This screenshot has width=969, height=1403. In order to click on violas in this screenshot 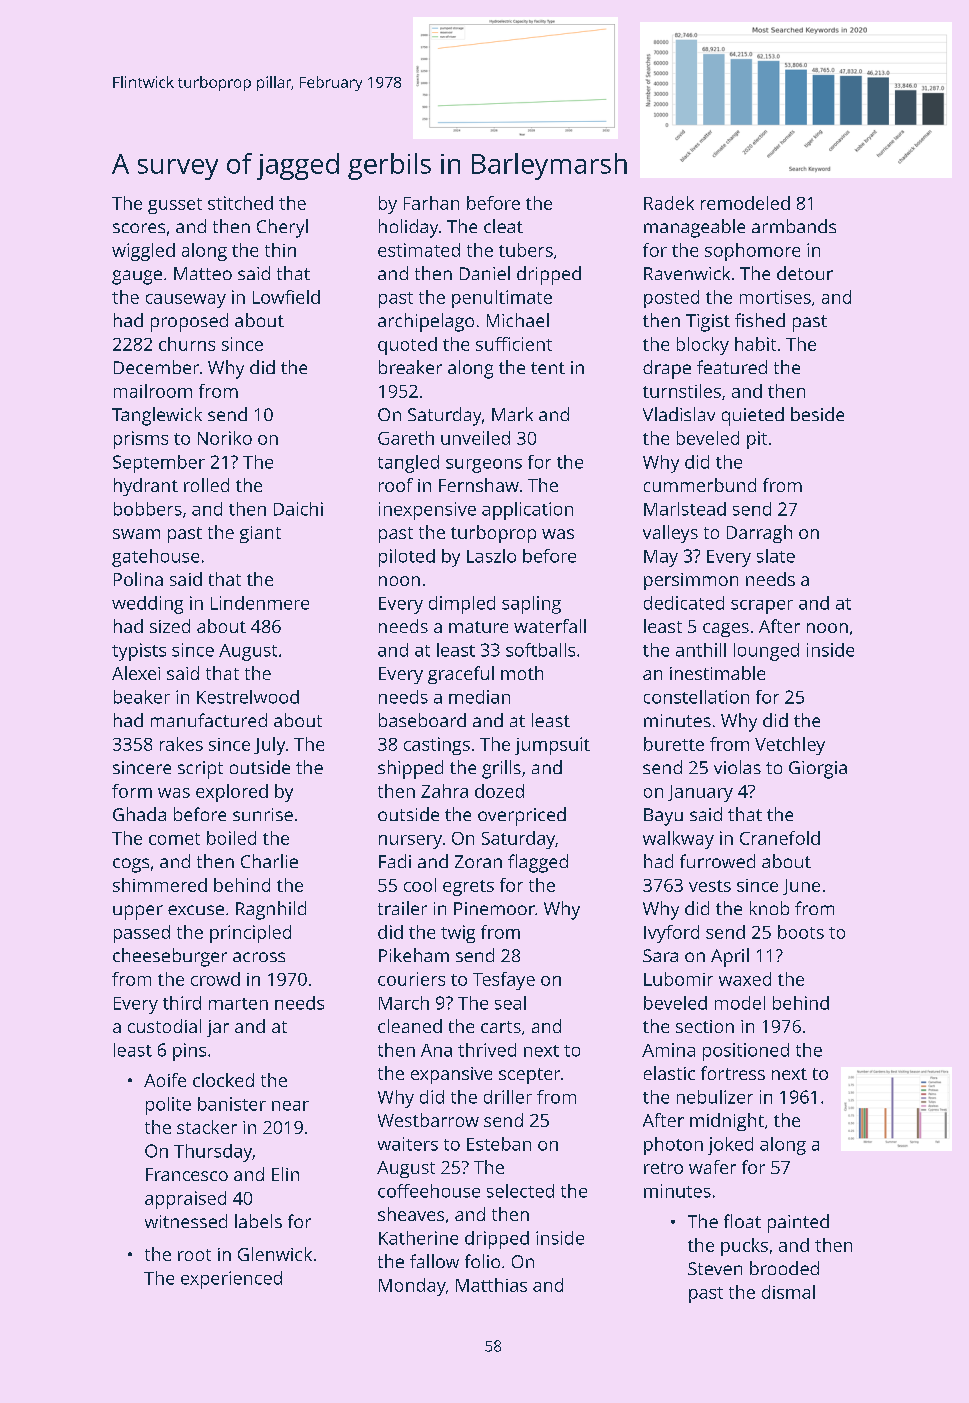, I will do `click(737, 767)`.
